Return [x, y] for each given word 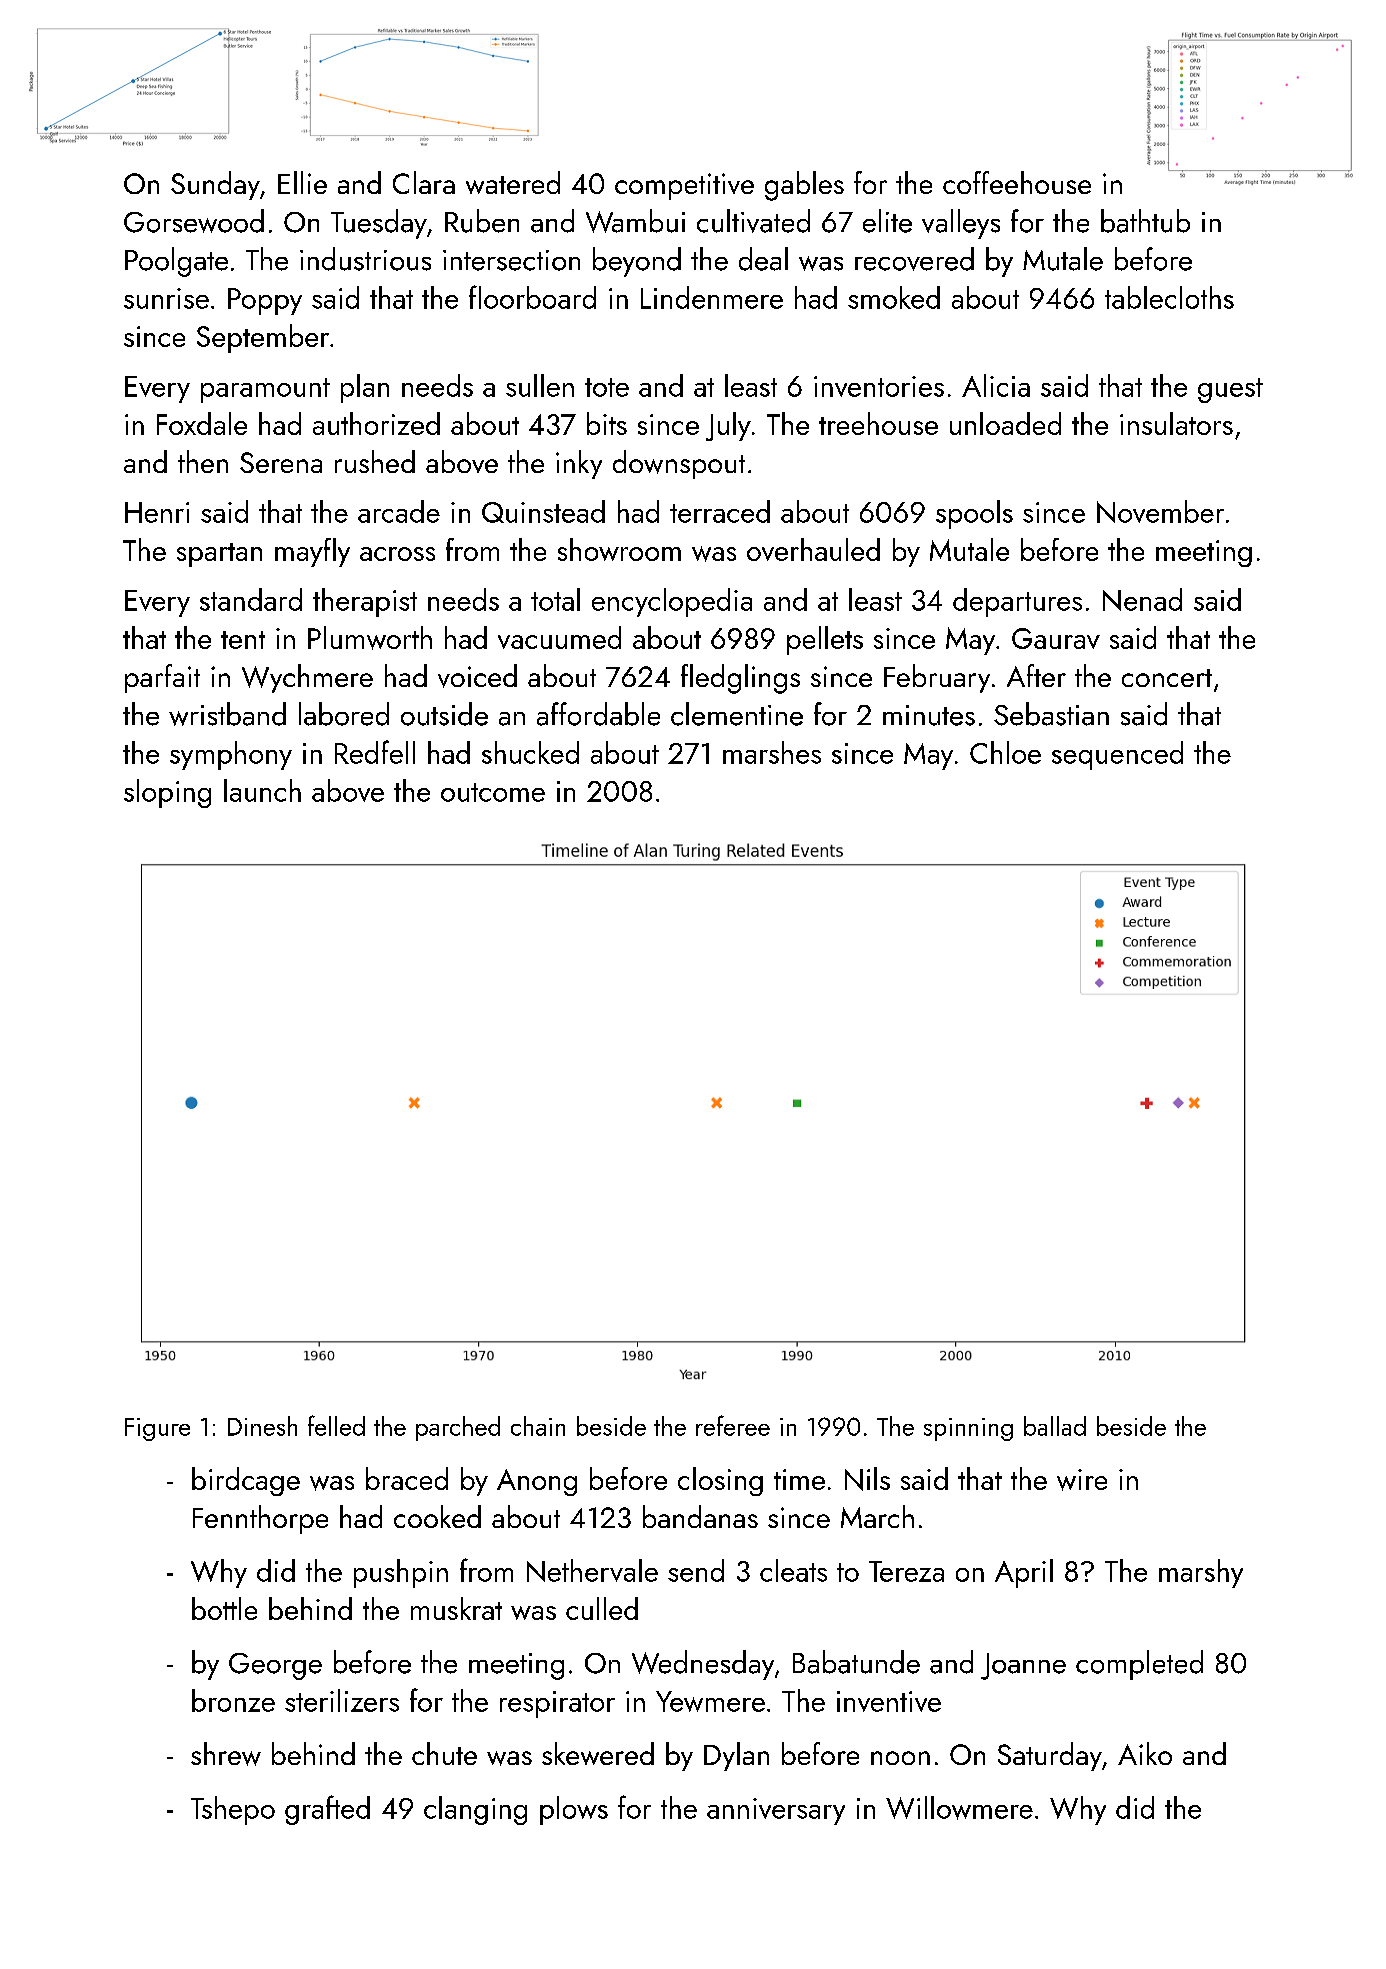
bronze [233, 1700]
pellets [825, 640]
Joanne [1023, 1666]
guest [1230, 390]
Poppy [265, 301]
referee [733, 1425]
